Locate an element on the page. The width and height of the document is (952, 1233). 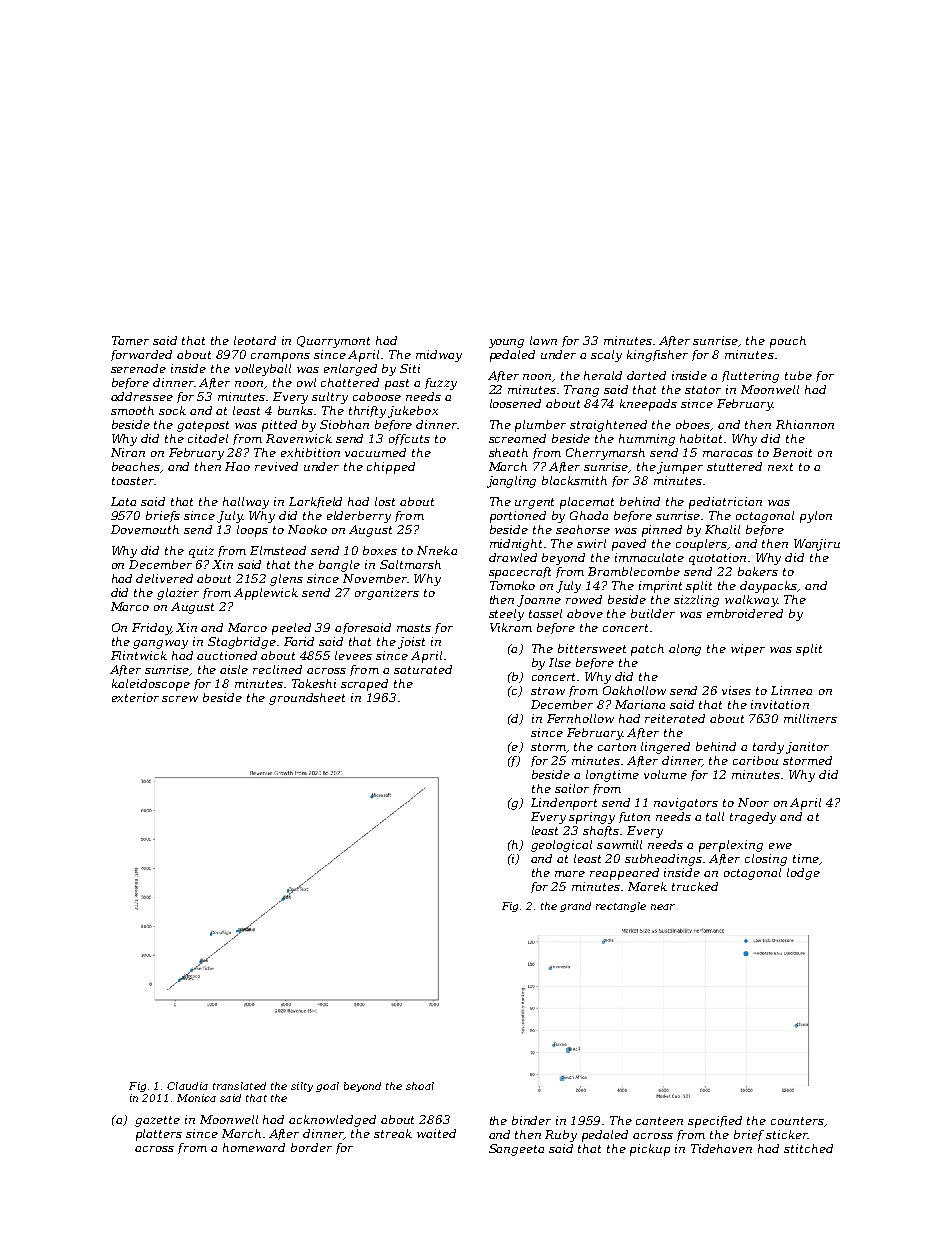
sailor is located at coordinates (572, 788).
